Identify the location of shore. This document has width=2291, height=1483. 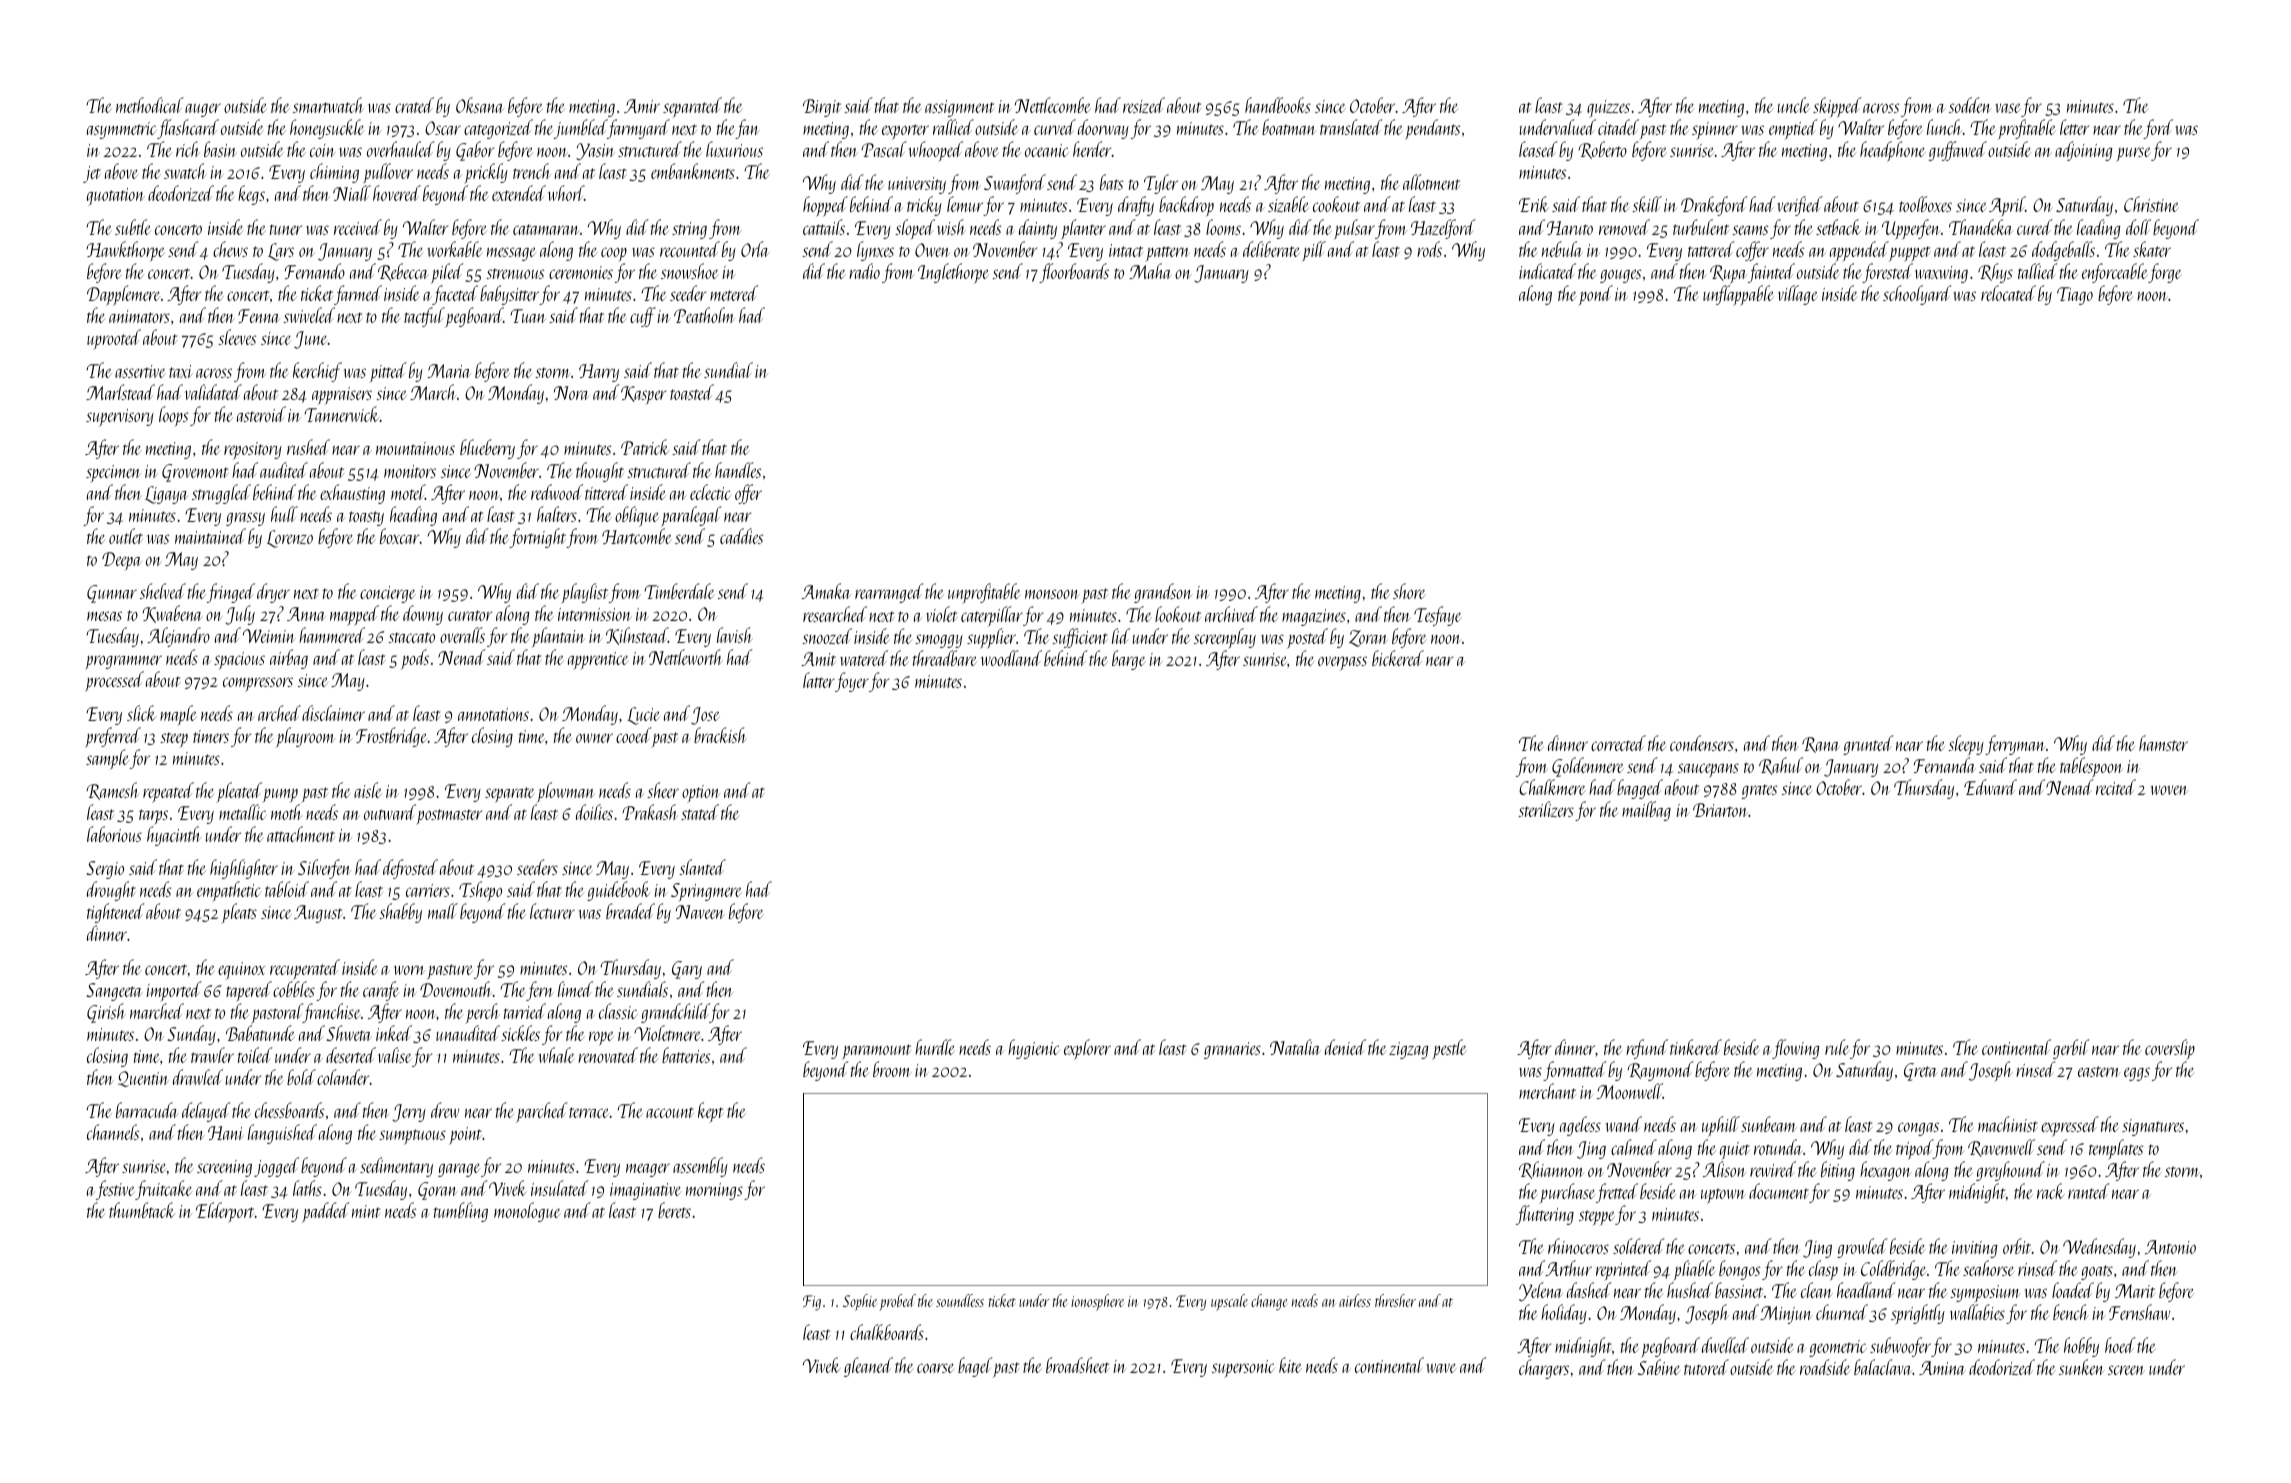
(1409, 591).
